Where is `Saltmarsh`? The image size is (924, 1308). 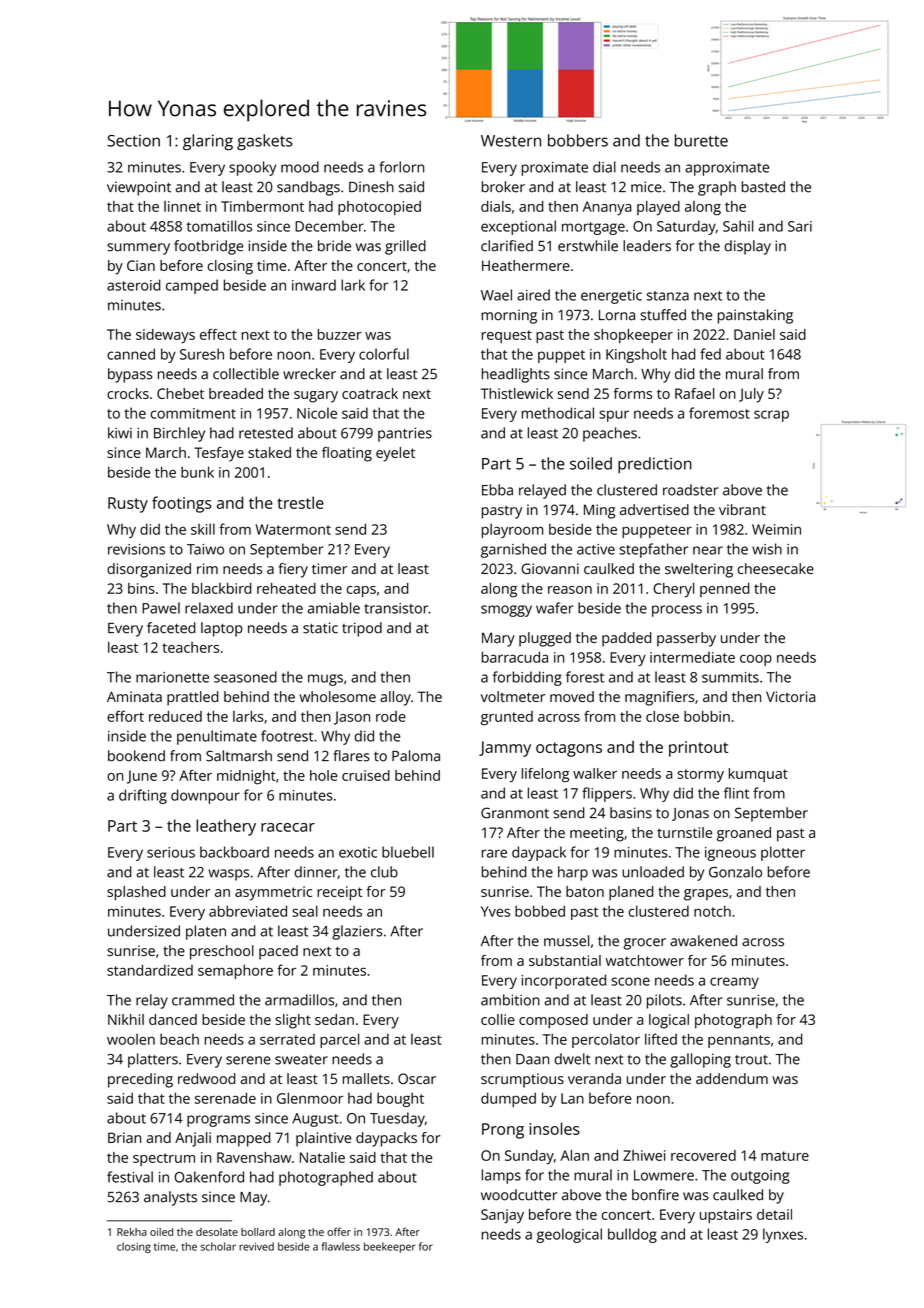 Saltmarsh is located at coordinates (239, 756).
